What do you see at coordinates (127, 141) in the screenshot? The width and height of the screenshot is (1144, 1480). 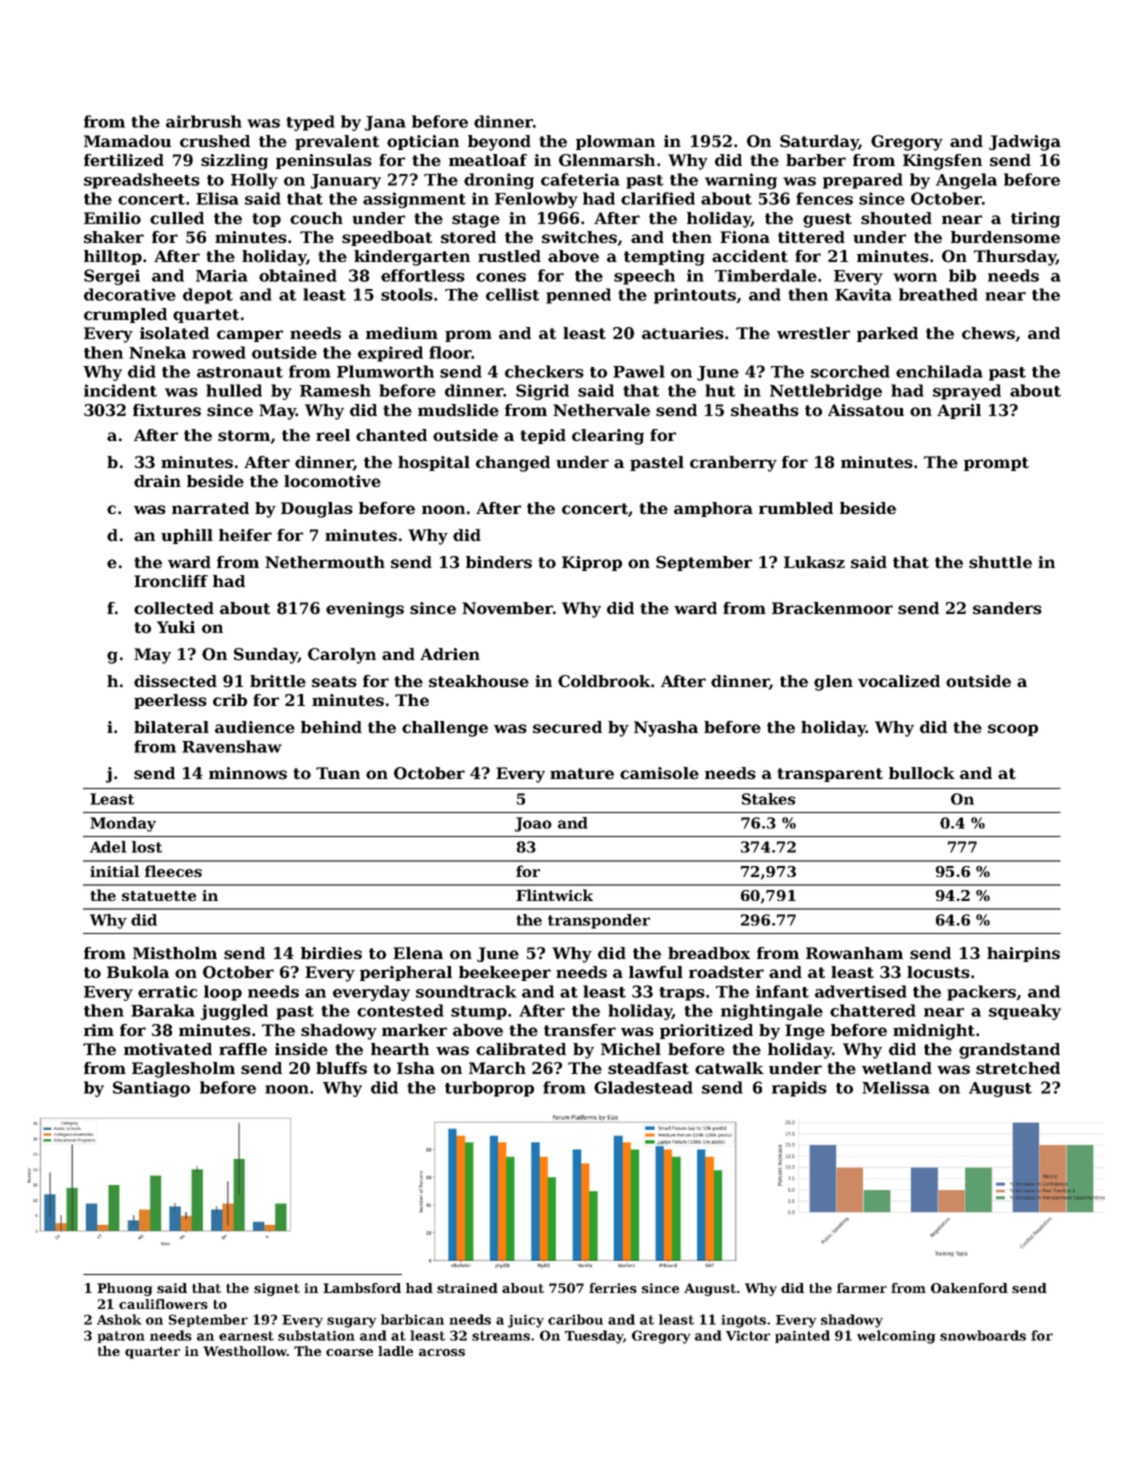 I see `Mamadou` at bounding box center [127, 141].
